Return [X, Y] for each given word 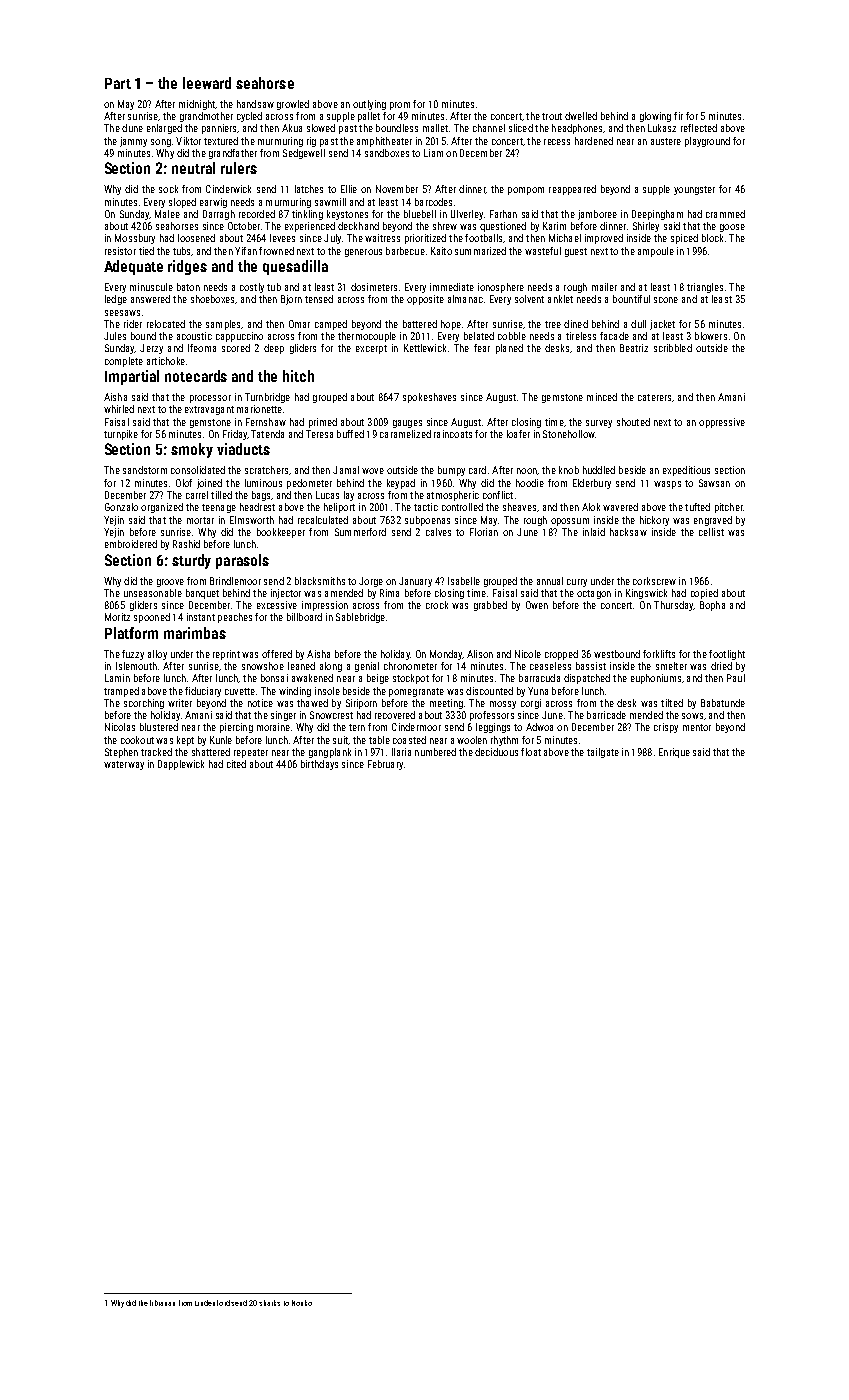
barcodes [433, 202]
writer [180, 703]
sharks [269, 1303]
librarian [162, 1303]
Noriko [302, 1303]
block [712, 238]
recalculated [323, 520]
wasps [667, 485]
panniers [219, 129]
